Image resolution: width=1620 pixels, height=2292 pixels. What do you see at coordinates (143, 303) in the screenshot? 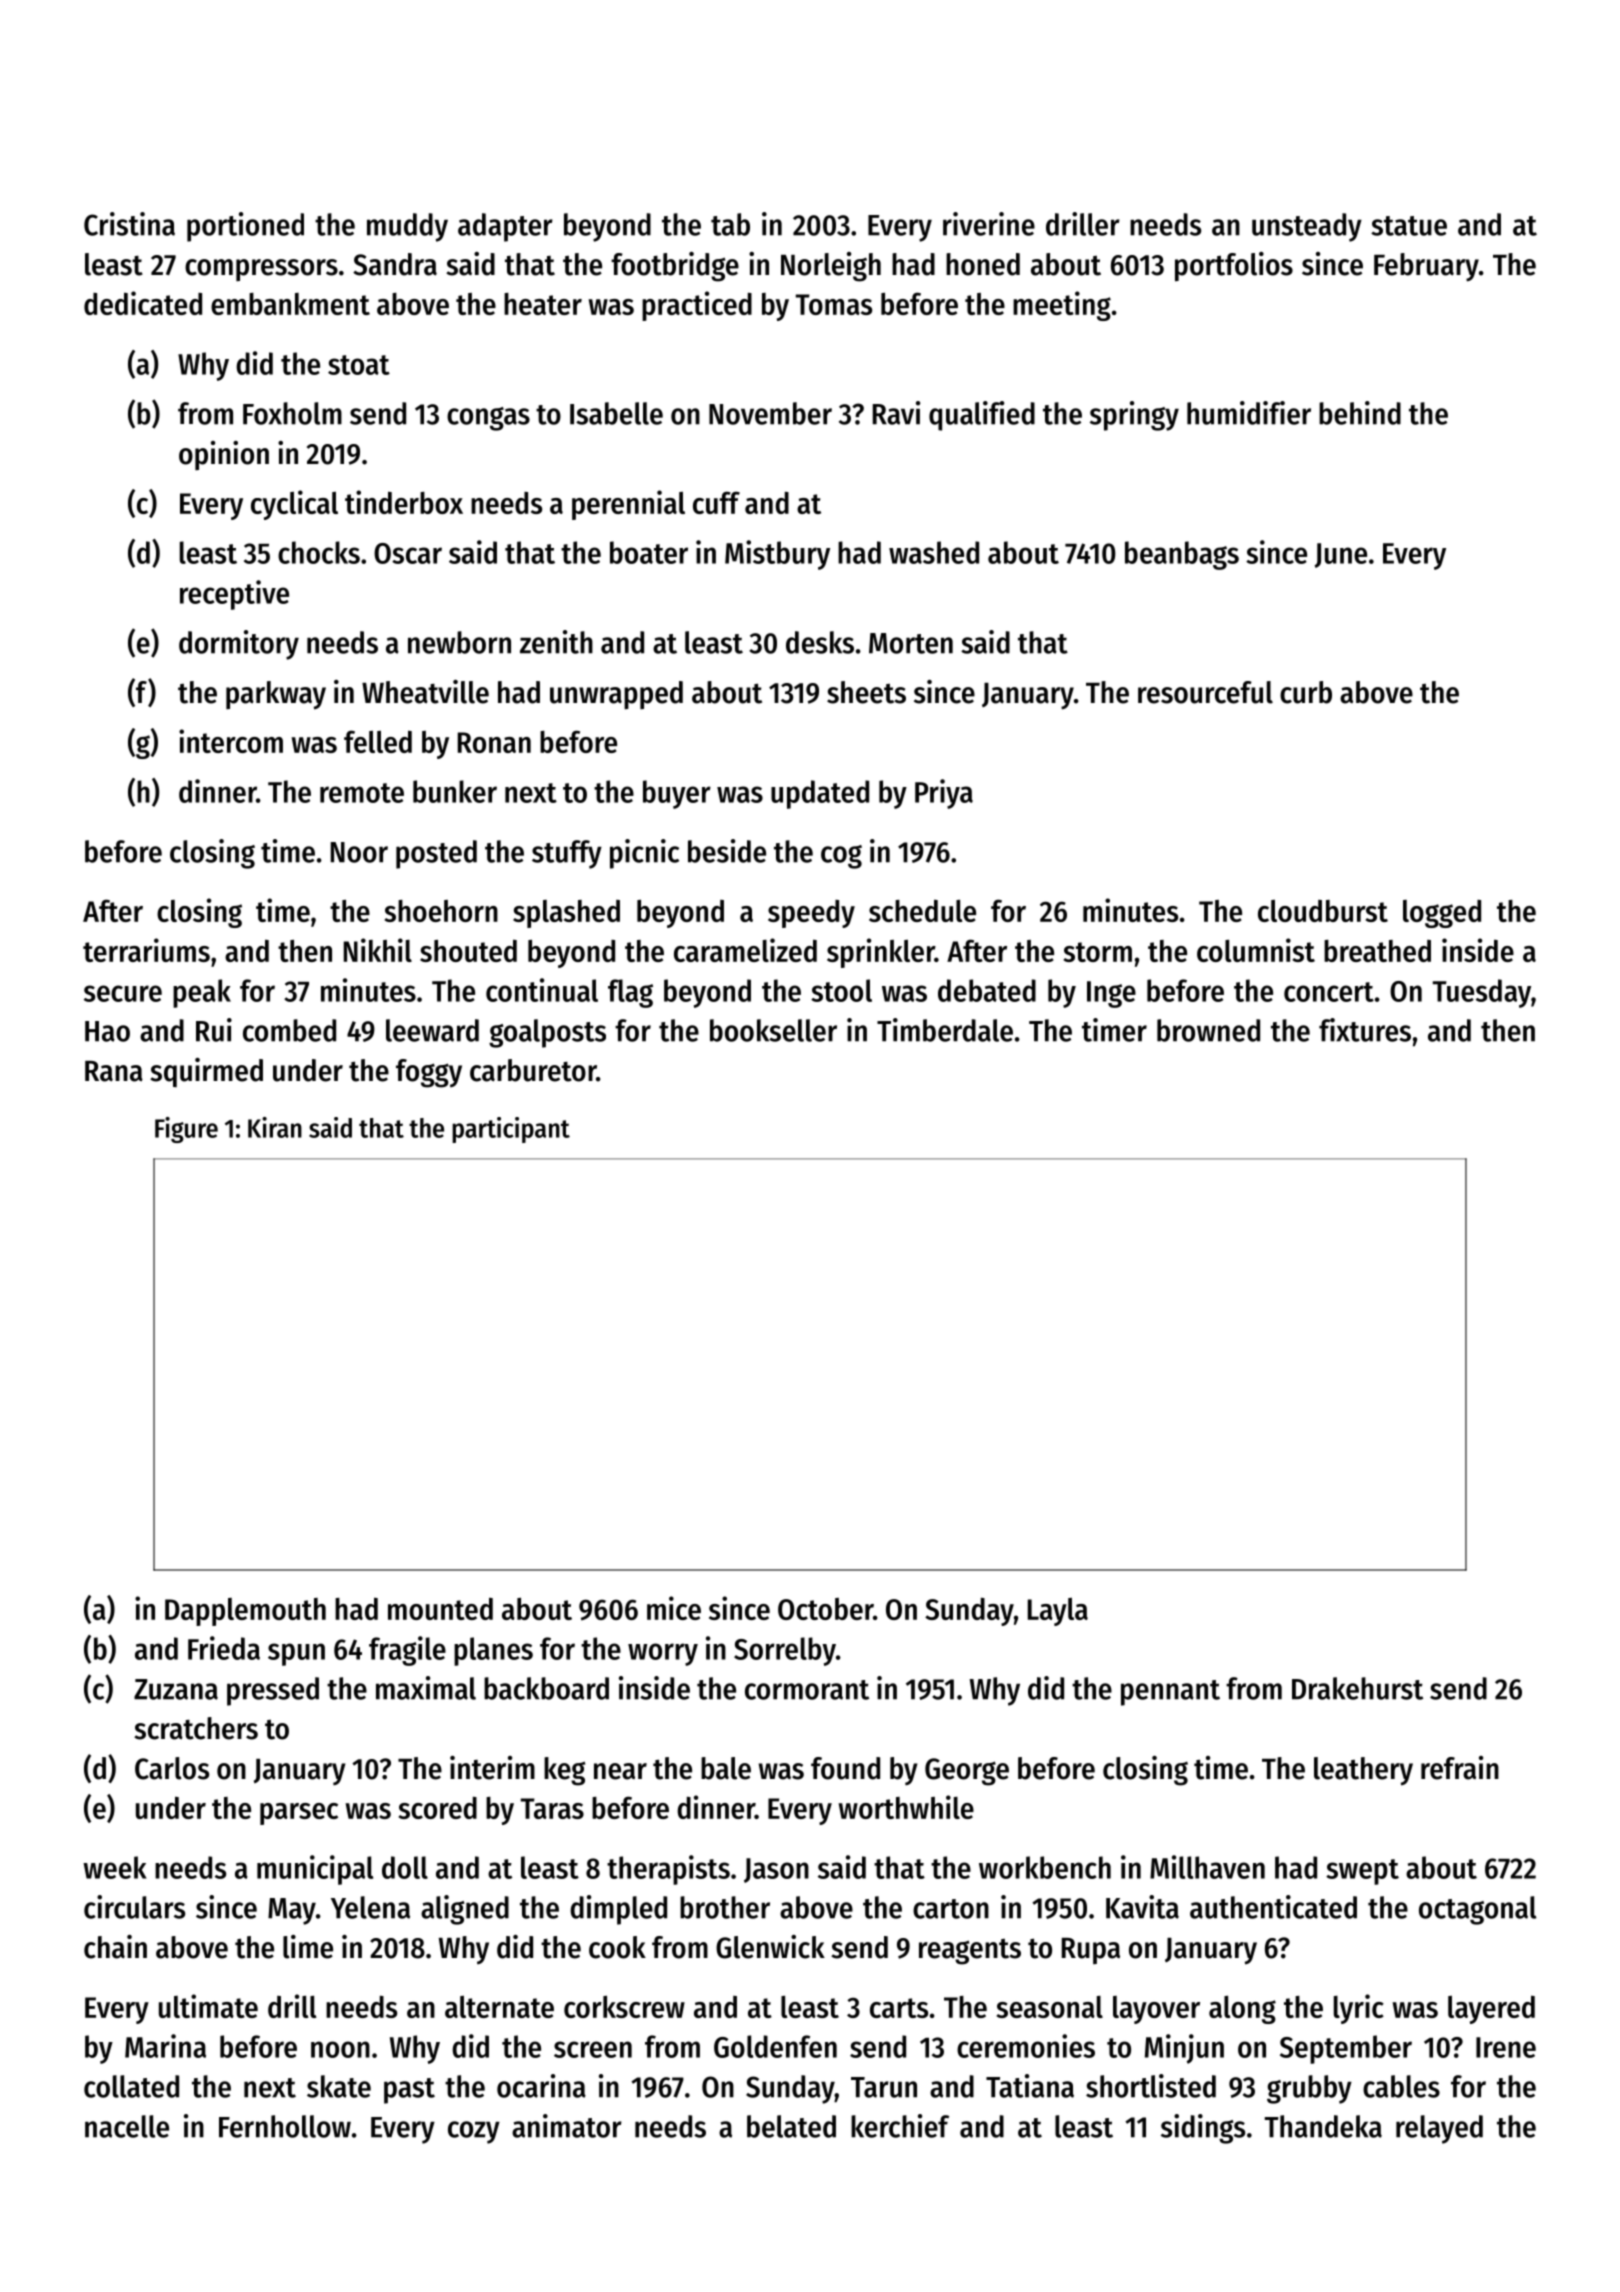
I see `dedicated` at bounding box center [143, 303].
